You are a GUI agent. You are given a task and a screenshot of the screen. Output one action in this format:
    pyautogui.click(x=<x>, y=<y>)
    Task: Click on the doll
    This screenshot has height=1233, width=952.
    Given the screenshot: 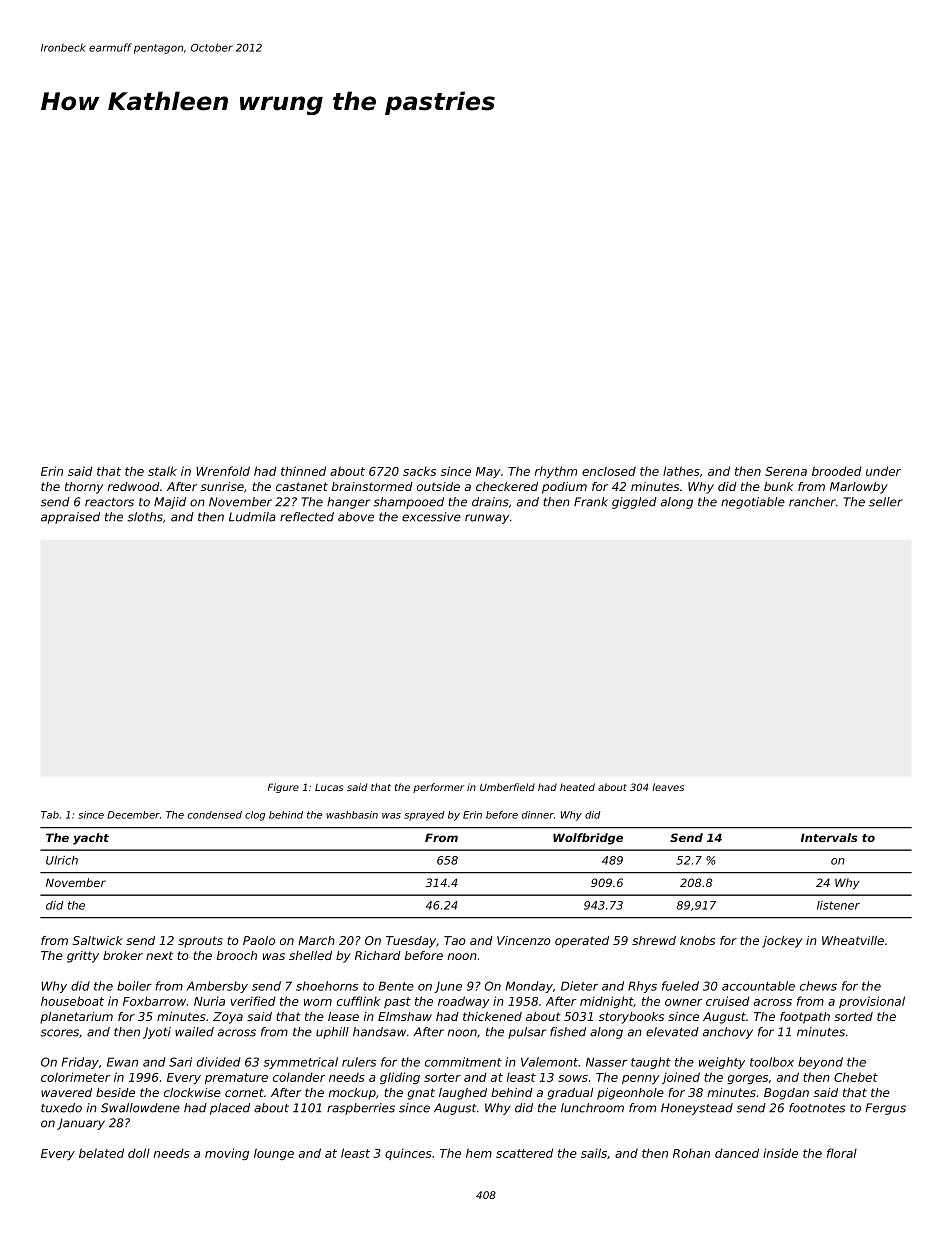 What is the action you would take?
    pyautogui.click(x=139, y=1153)
